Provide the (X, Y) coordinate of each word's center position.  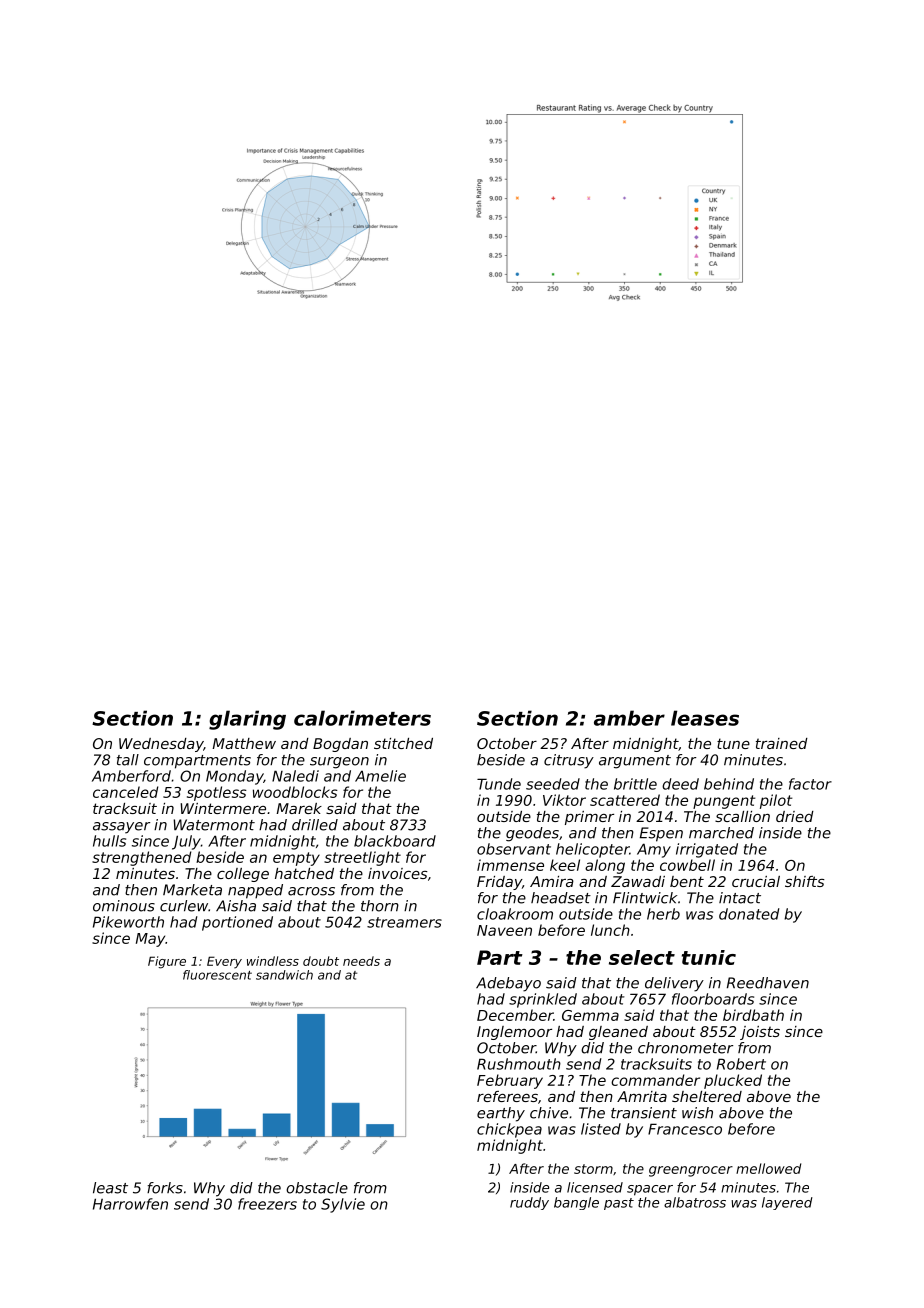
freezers (267, 1204)
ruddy (529, 1203)
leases (705, 718)
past (619, 1204)
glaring (247, 720)
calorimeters (362, 718)
